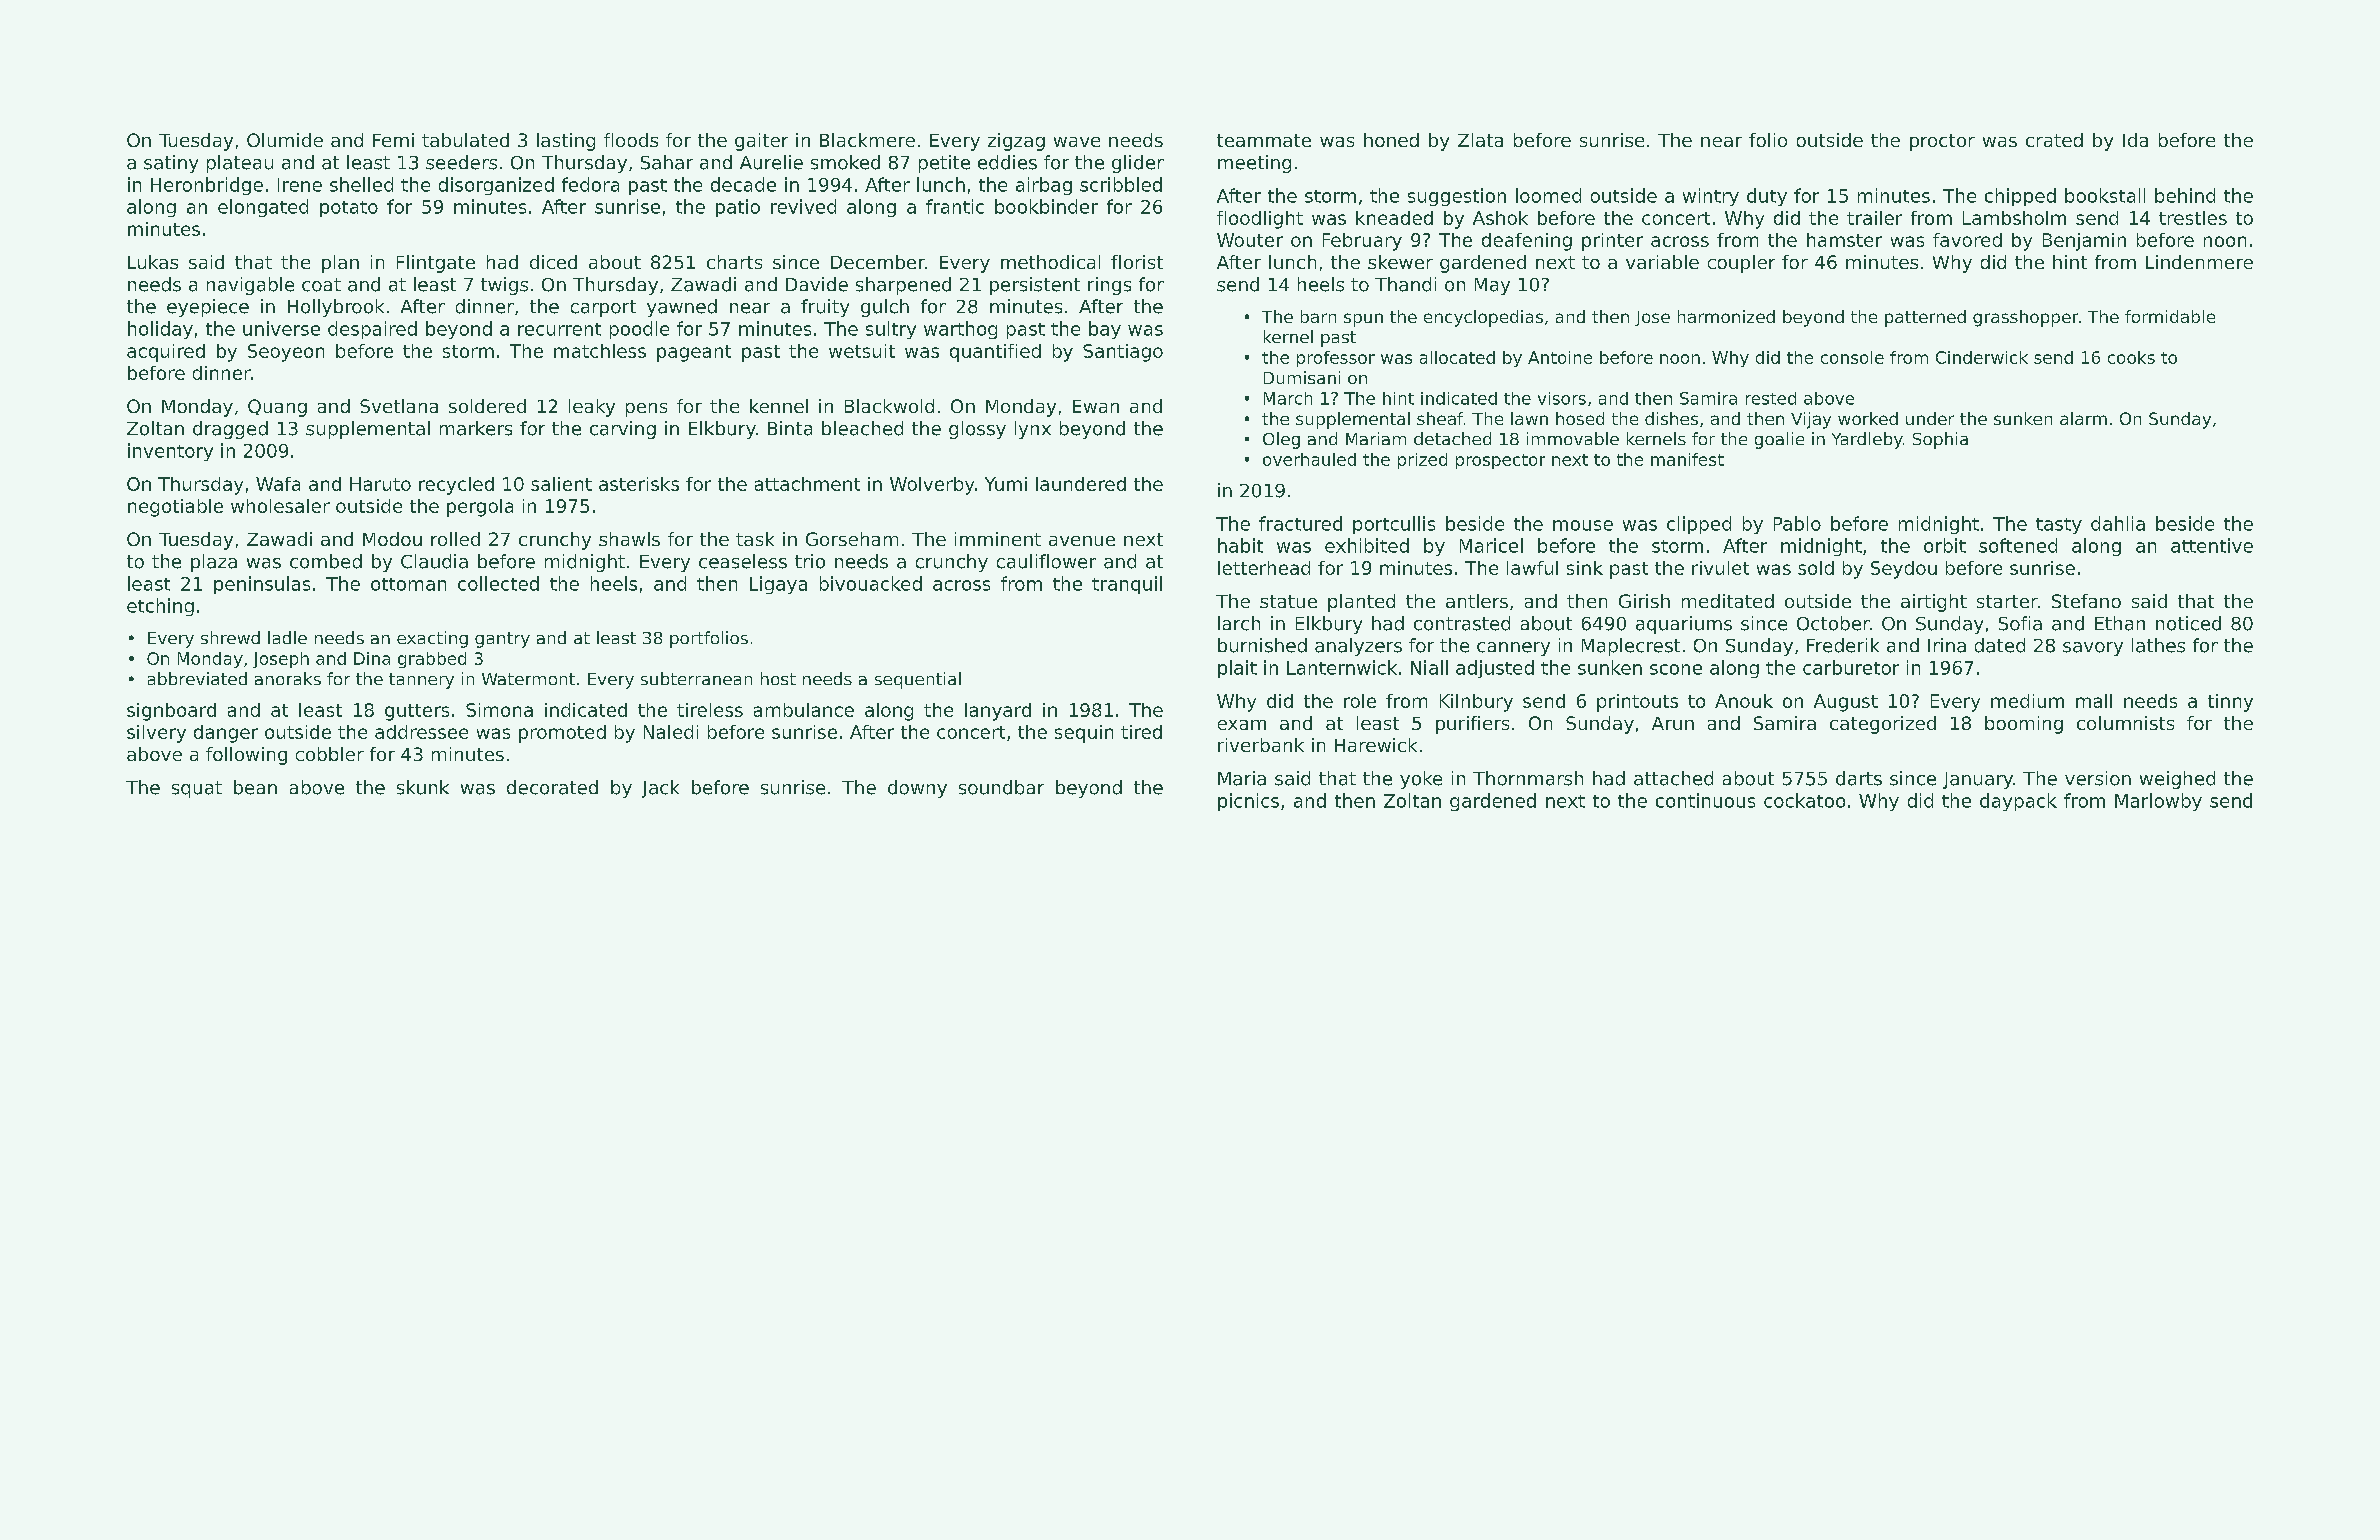 Image resolution: width=2380 pixels, height=1540 pixels. What do you see at coordinates (889, 406) in the page?
I see `Blackwold` at bounding box center [889, 406].
